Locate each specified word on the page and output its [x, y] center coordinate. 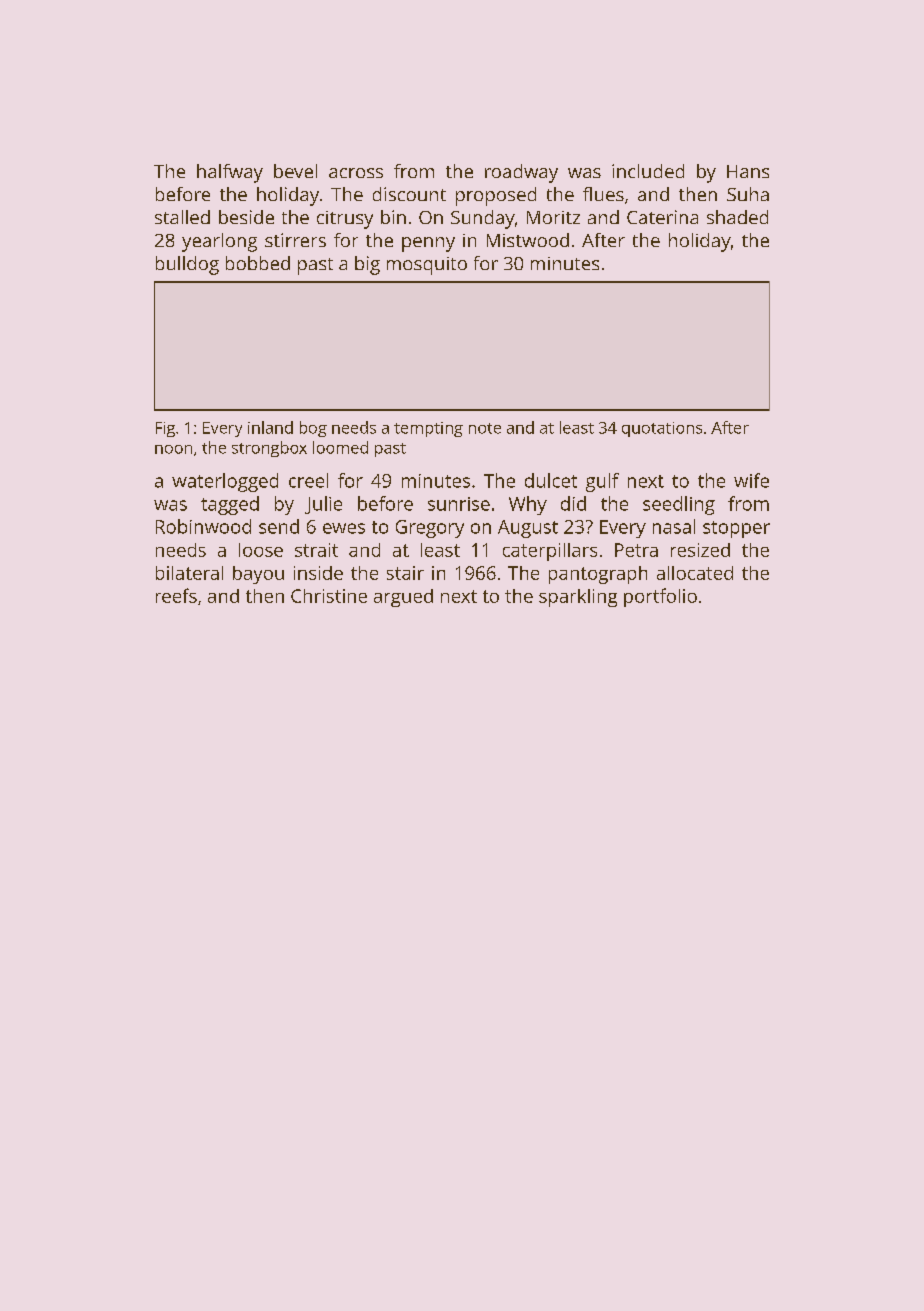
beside [246, 217]
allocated [695, 573]
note [485, 428]
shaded [737, 217]
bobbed [258, 263]
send [279, 526]
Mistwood [528, 240]
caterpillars [550, 552]
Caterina [662, 217]
